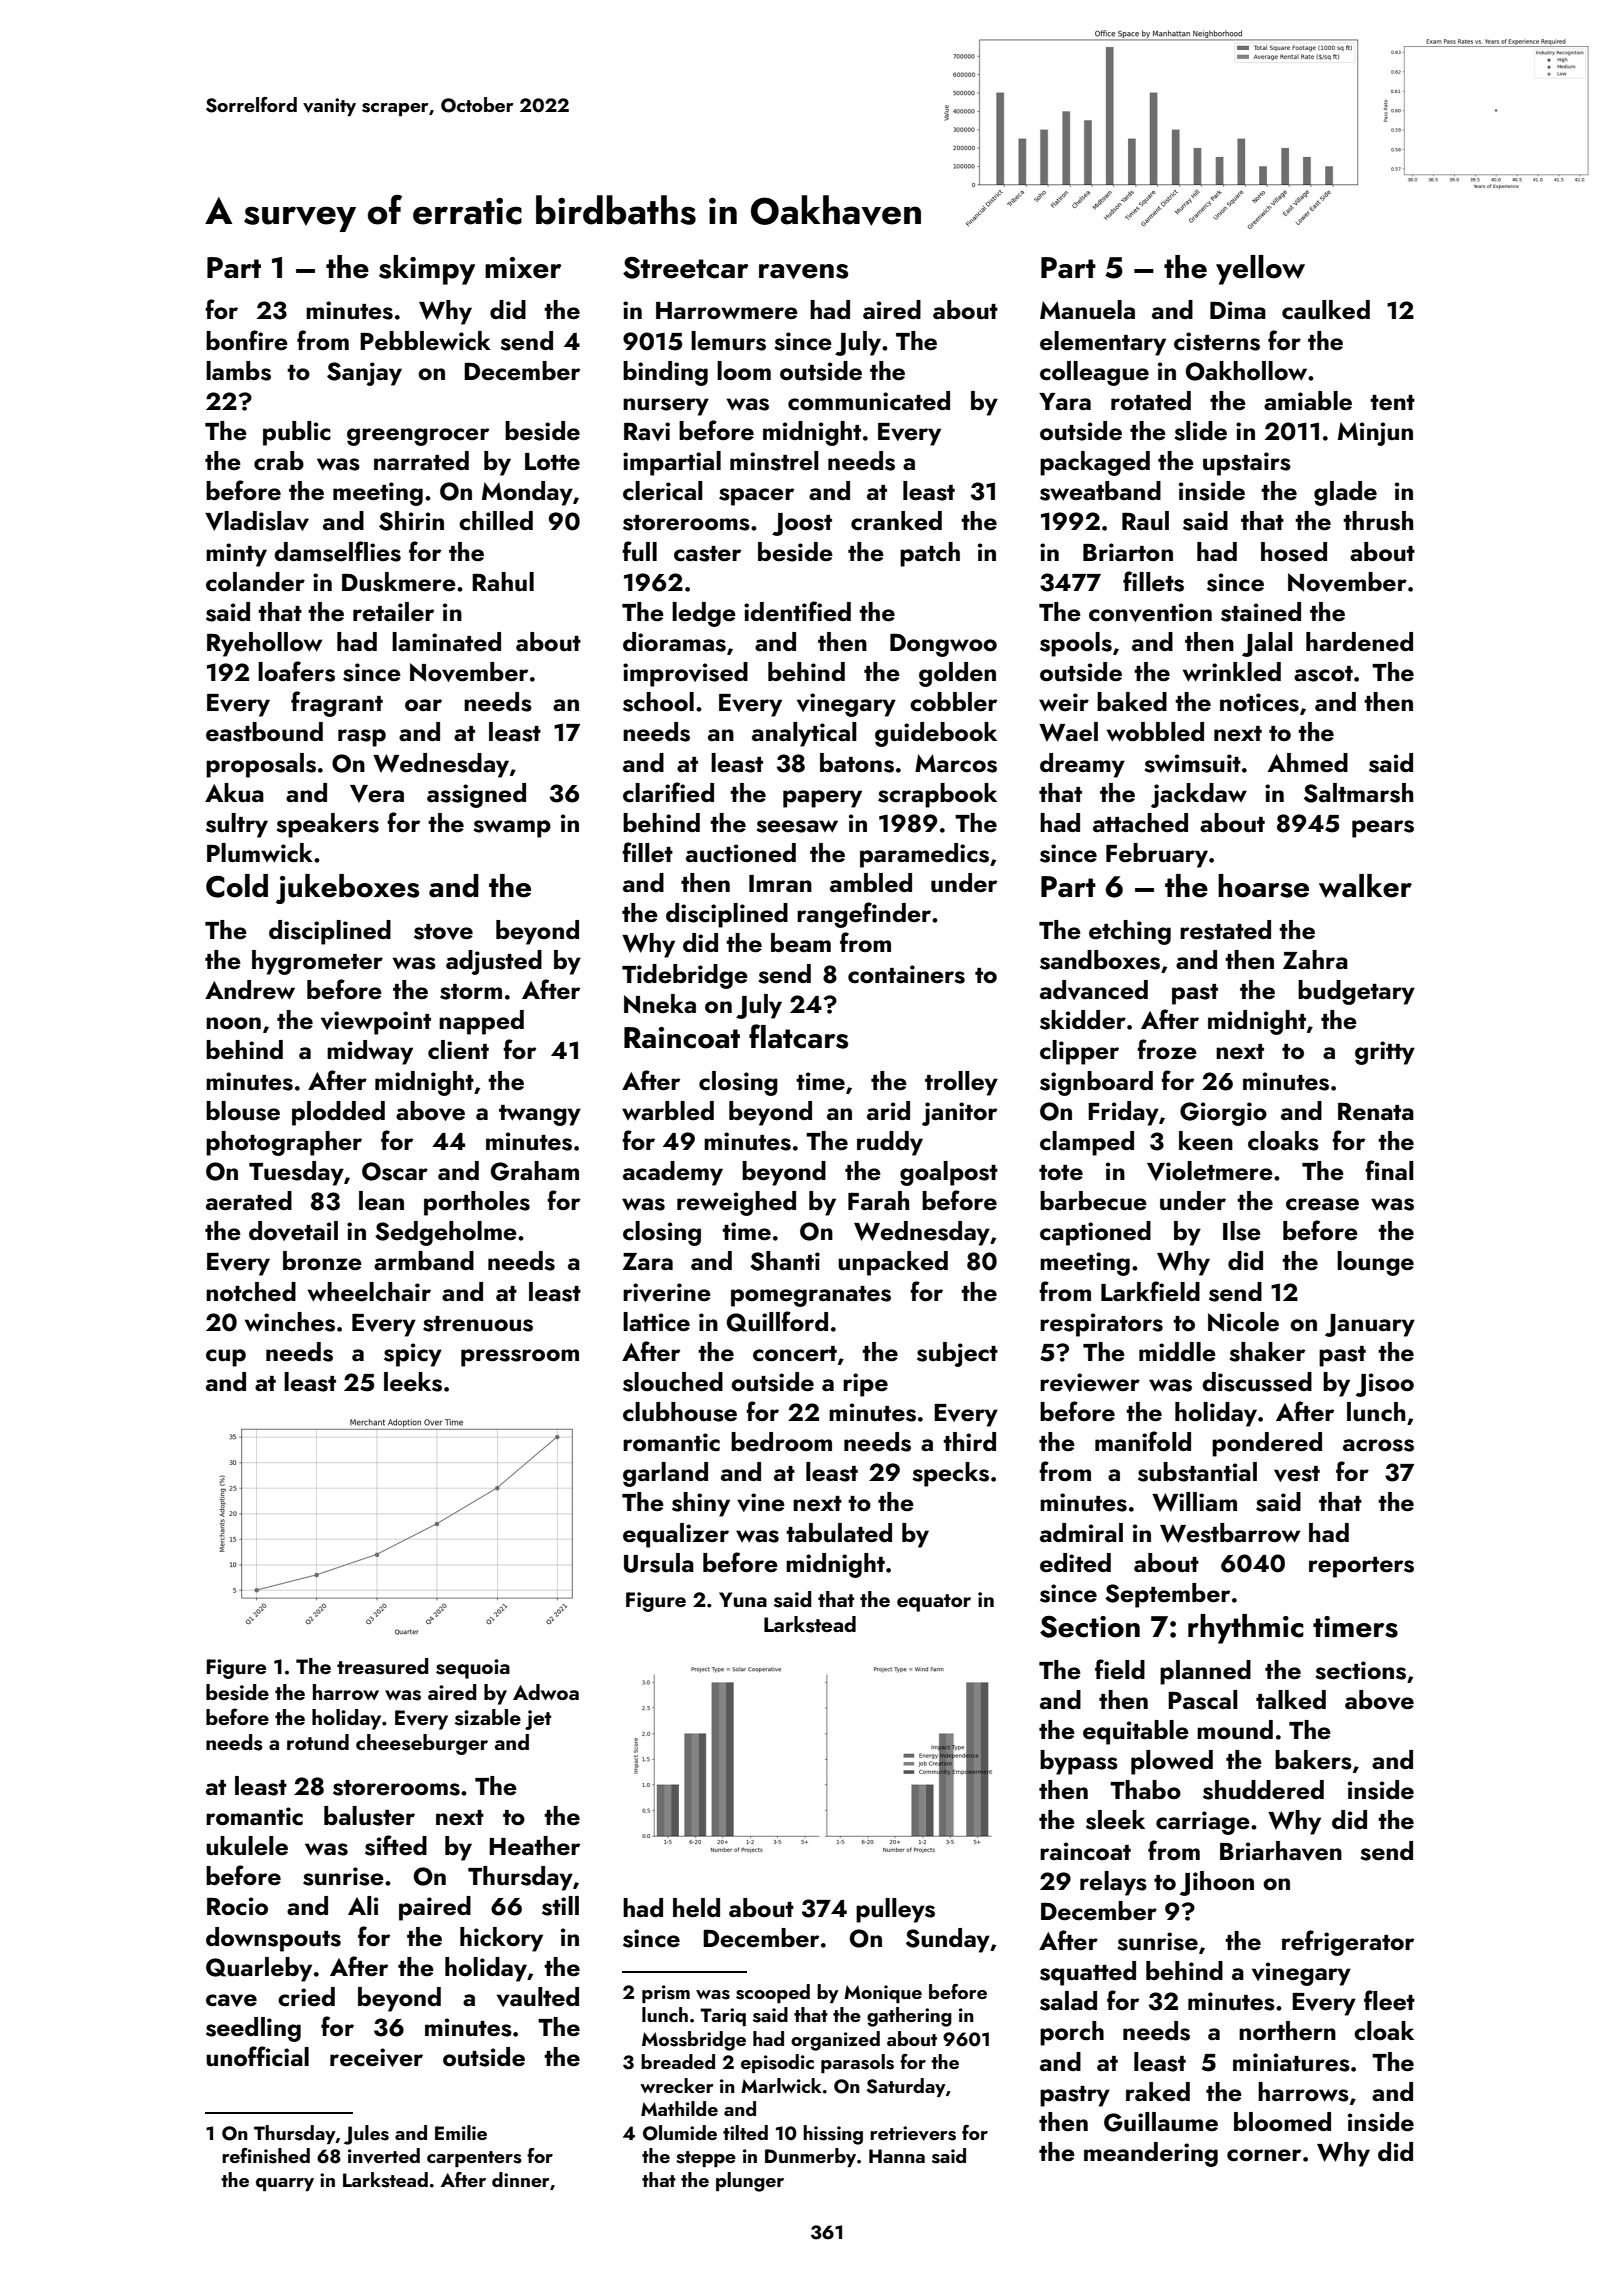 The image size is (1620, 2292). Describe the element at coordinates (857, 763) in the image. I see `batons` at that location.
